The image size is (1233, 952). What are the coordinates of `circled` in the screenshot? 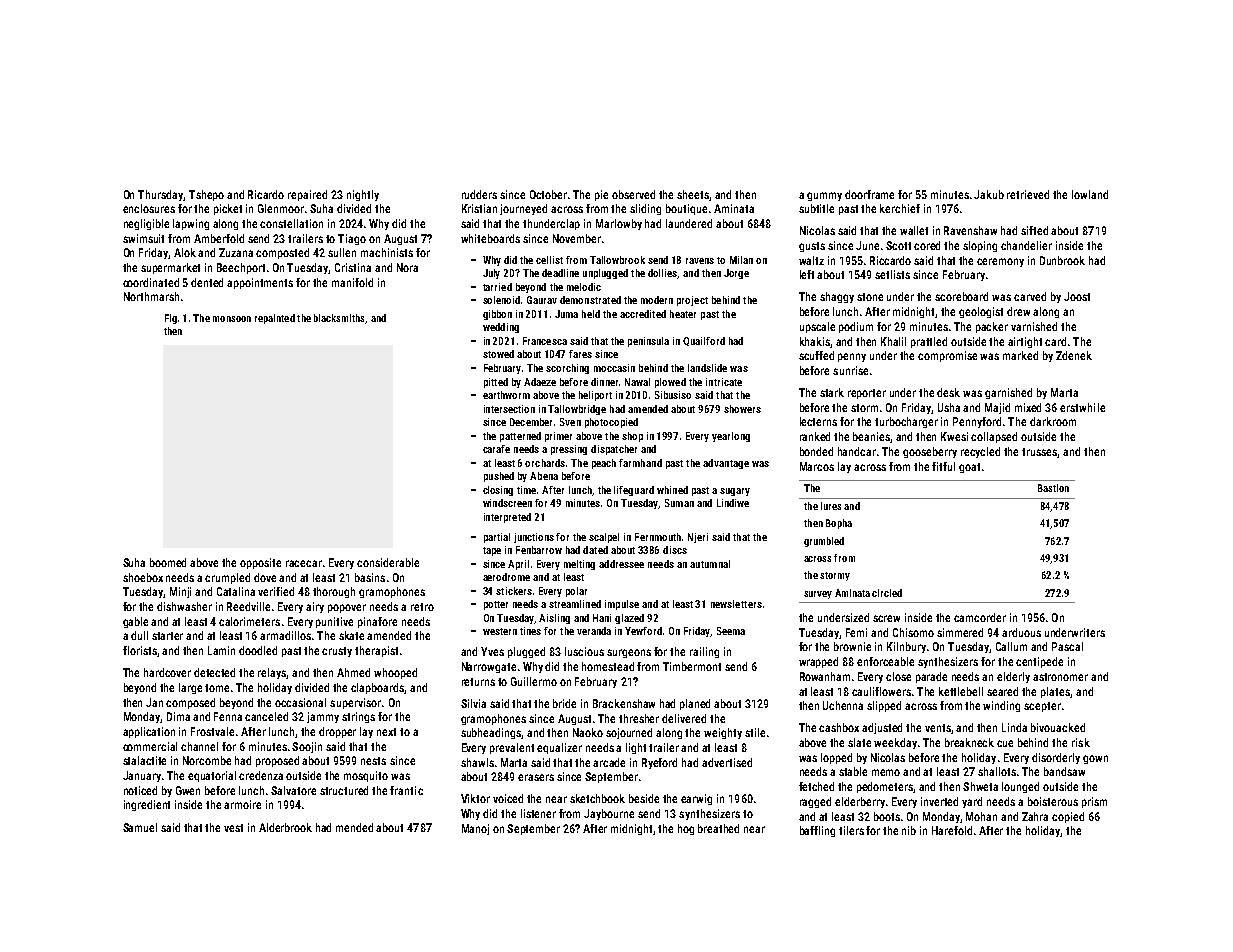 It's located at (887, 593).
